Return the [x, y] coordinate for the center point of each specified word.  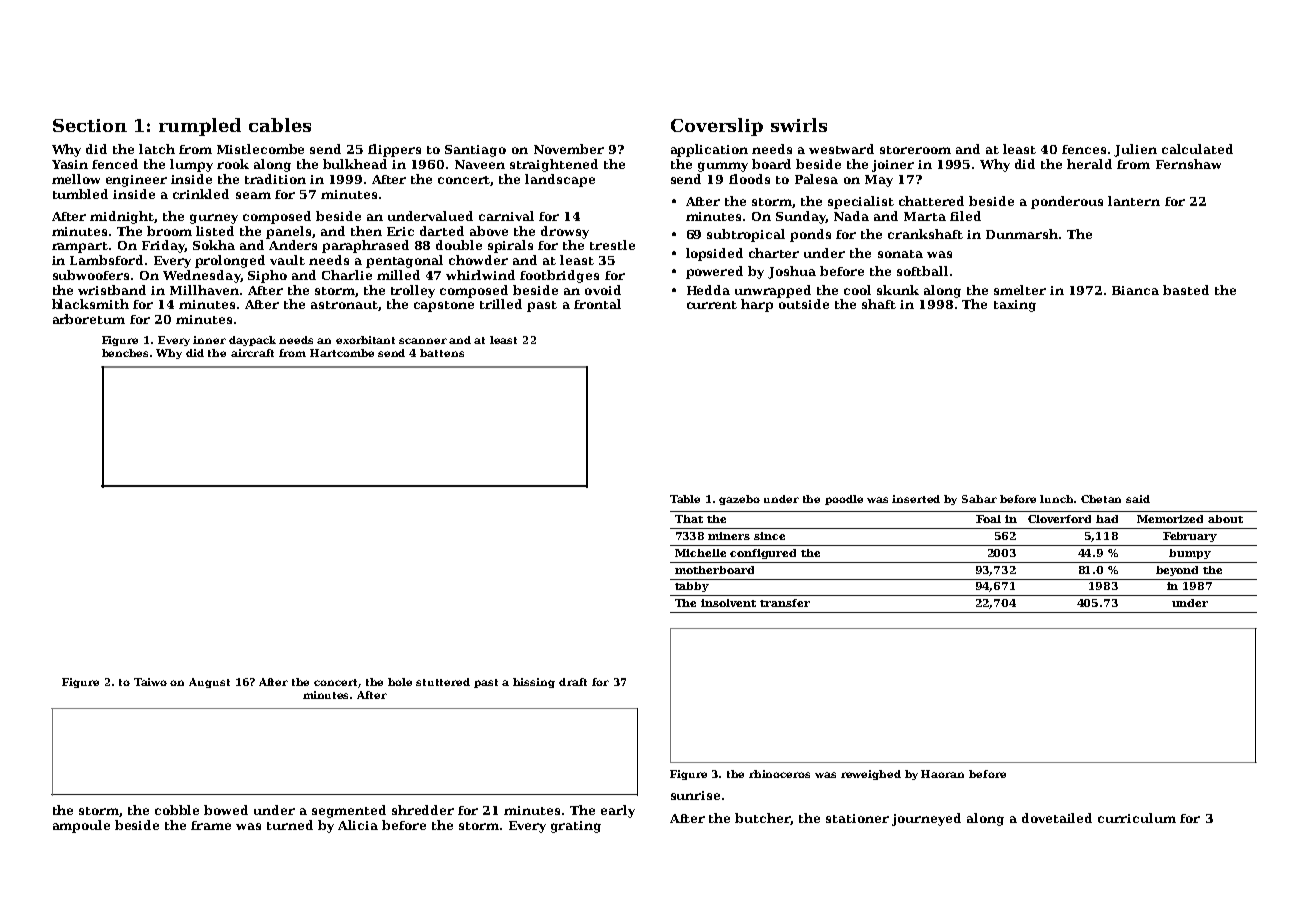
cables [280, 125]
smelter [1020, 290]
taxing [1015, 306]
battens [442, 353]
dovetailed [1057, 818]
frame [211, 825]
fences [1084, 149]
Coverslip [717, 127]
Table [685, 499]
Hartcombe [342, 353]
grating [576, 827]
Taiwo [150, 682]
